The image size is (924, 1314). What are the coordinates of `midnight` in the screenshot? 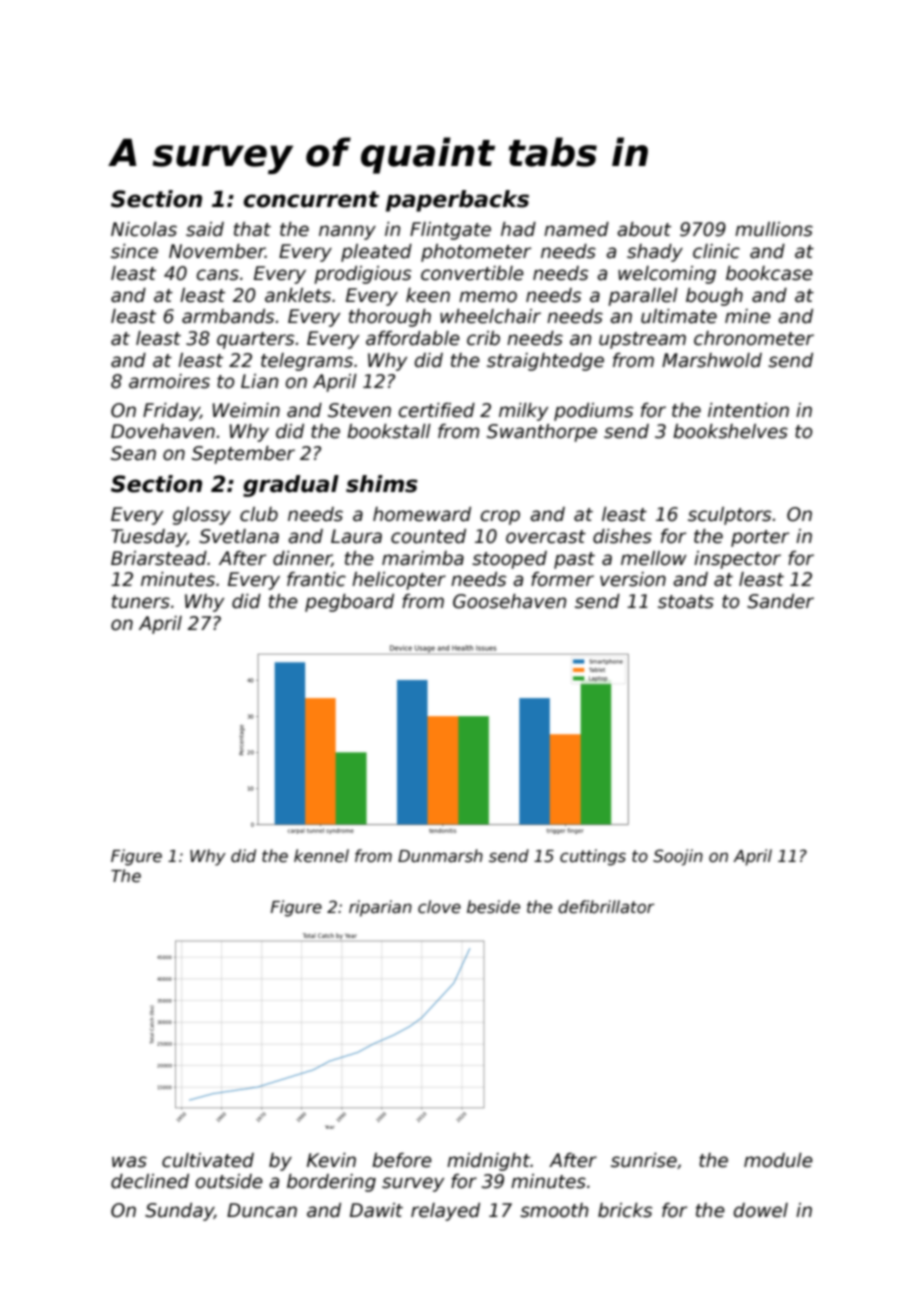 It's located at (488, 1162).
